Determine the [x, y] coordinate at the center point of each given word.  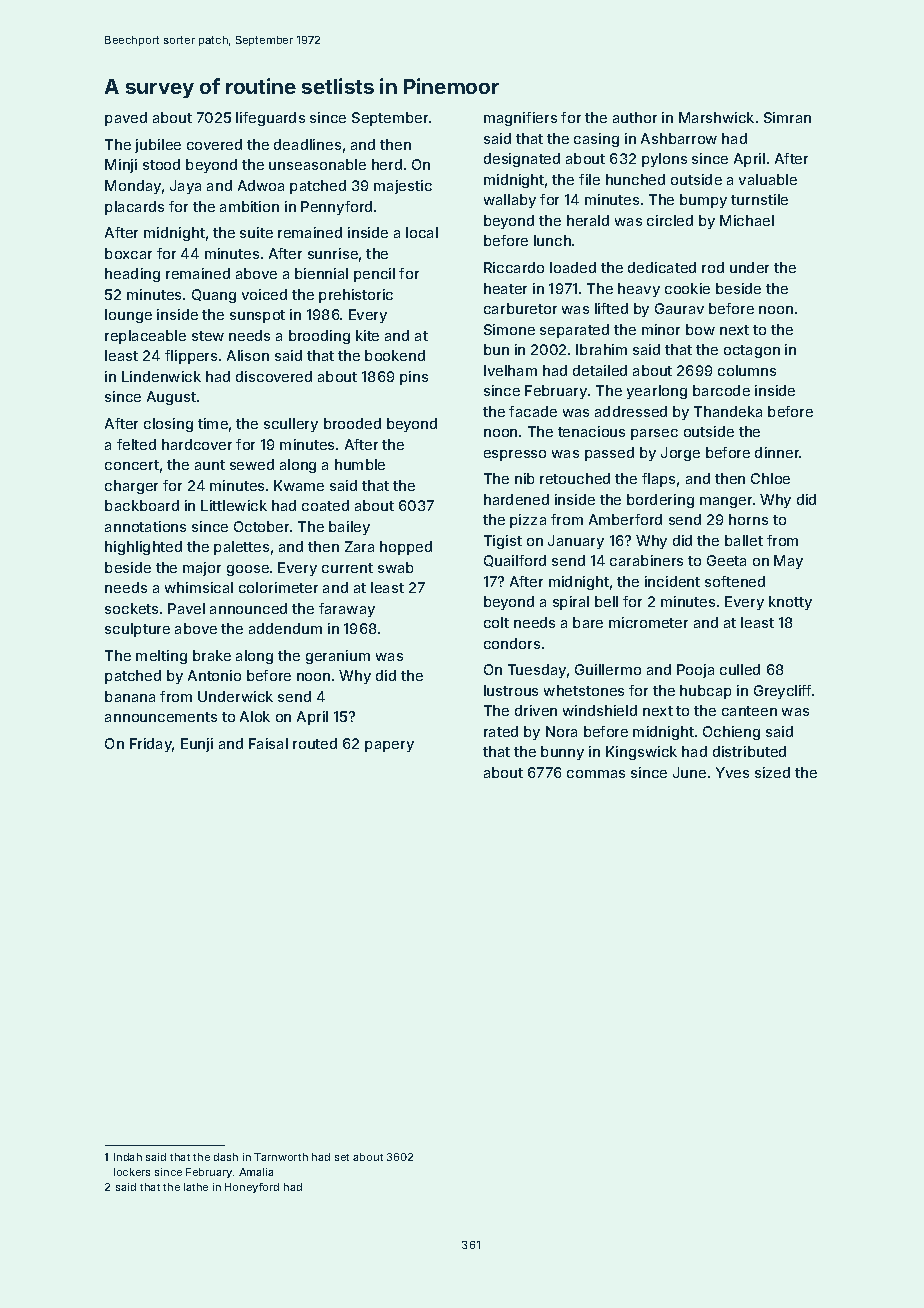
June [689, 772]
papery [389, 746]
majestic [403, 187]
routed [315, 743]
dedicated [662, 267]
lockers [132, 1172]
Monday [133, 187]
